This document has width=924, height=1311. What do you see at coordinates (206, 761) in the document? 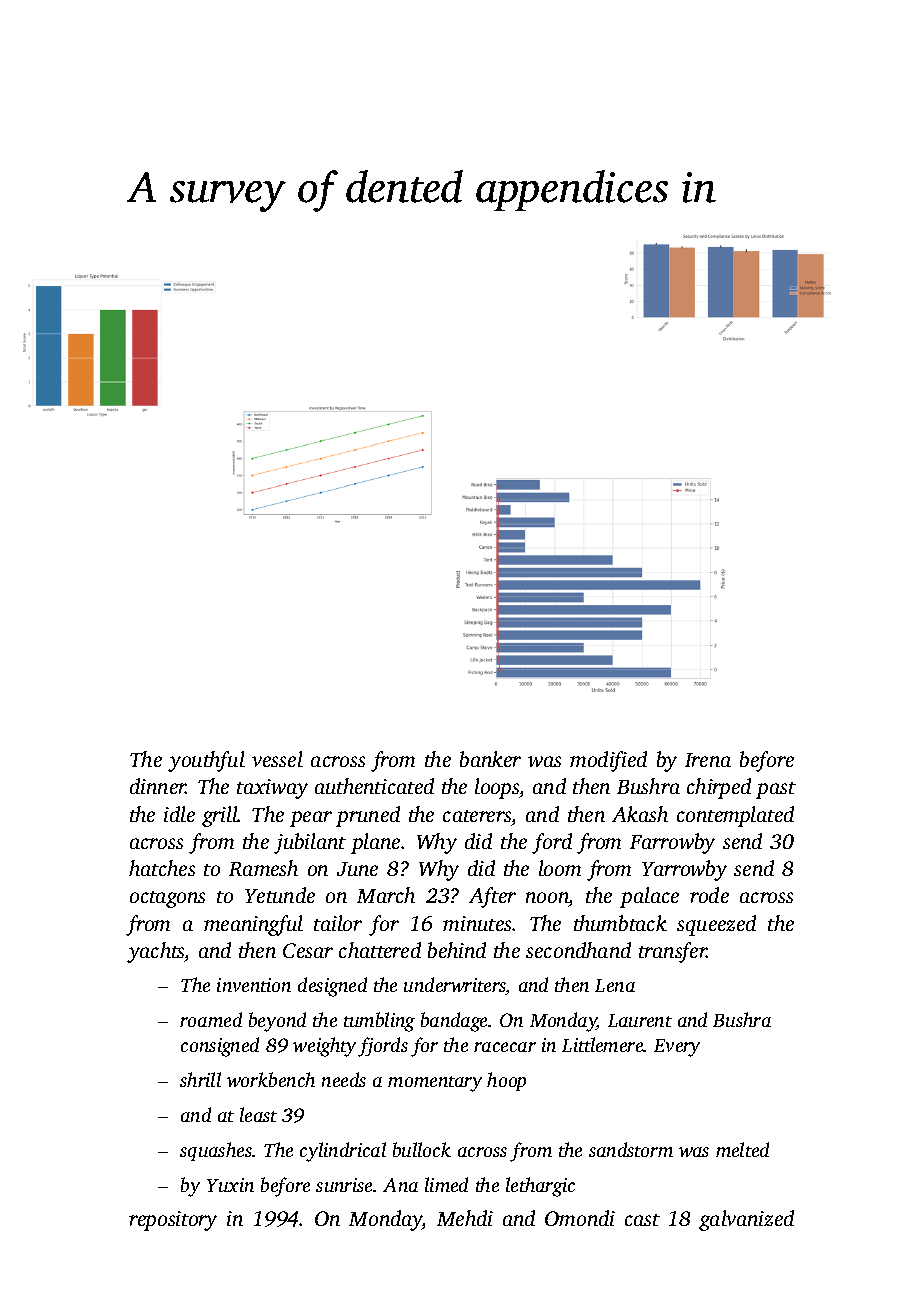
I see `youthful` at bounding box center [206, 761].
